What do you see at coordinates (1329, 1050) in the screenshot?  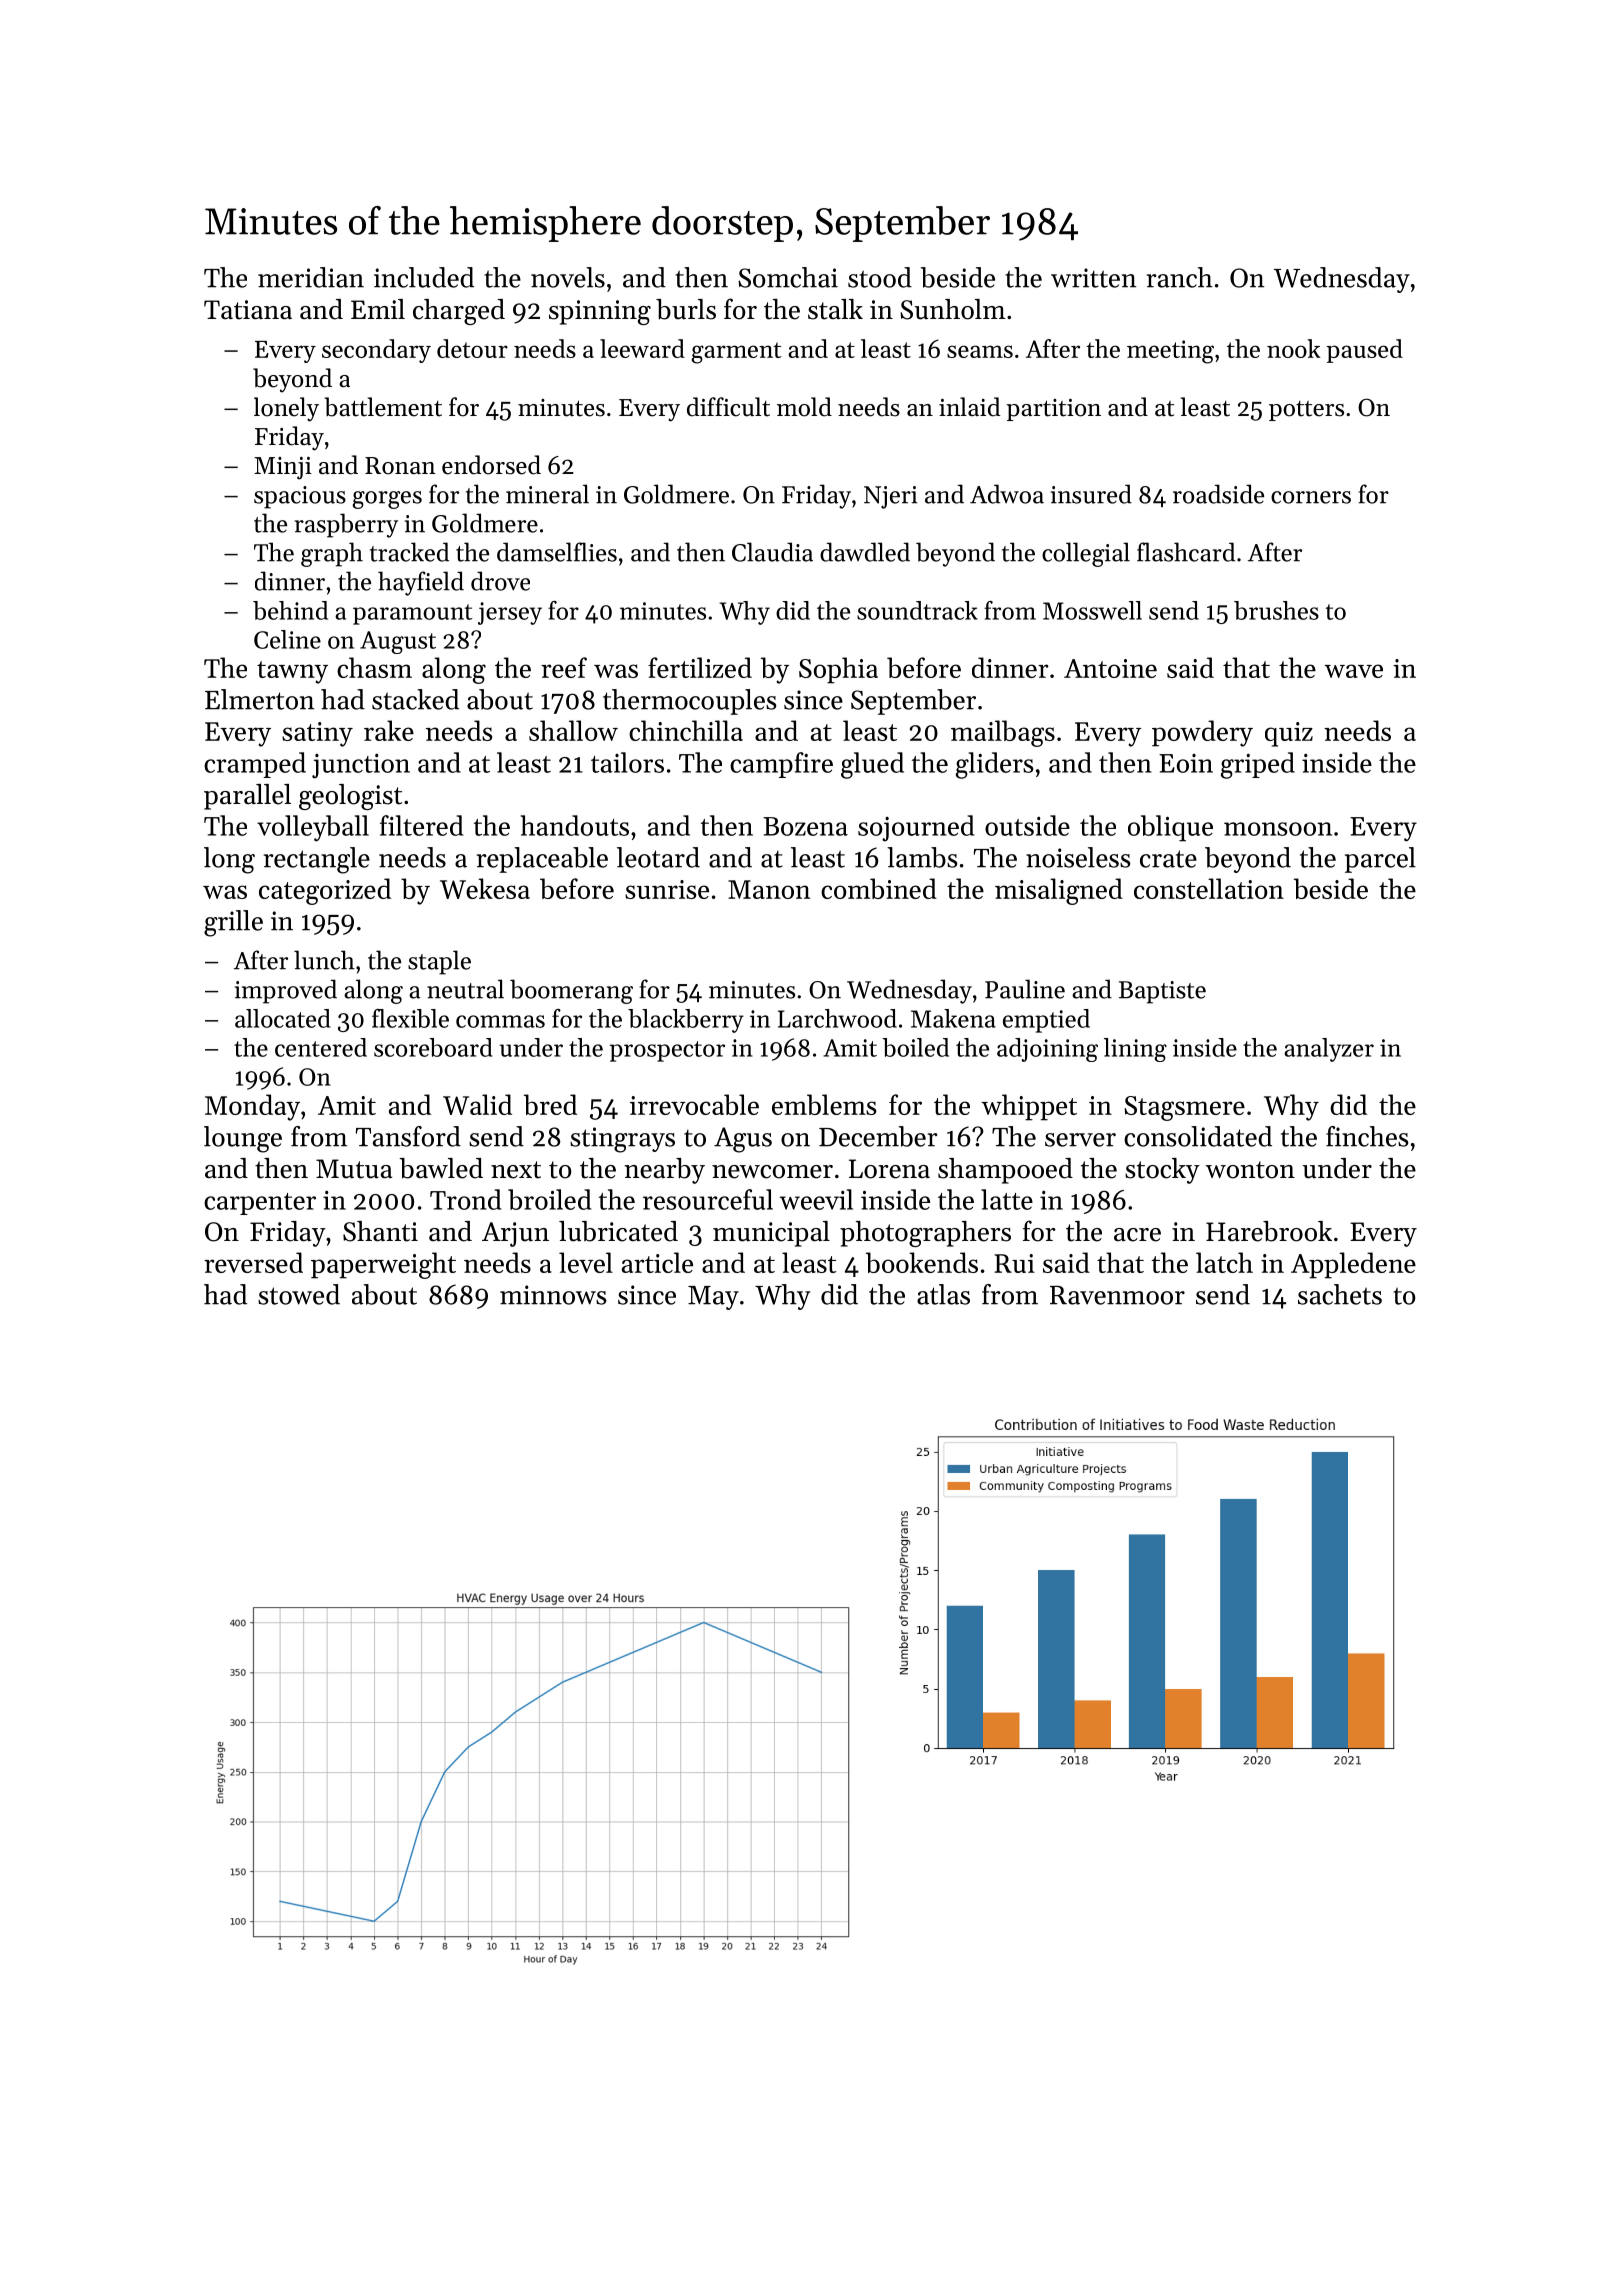 I see `analyzer` at bounding box center [1329, 1050].
